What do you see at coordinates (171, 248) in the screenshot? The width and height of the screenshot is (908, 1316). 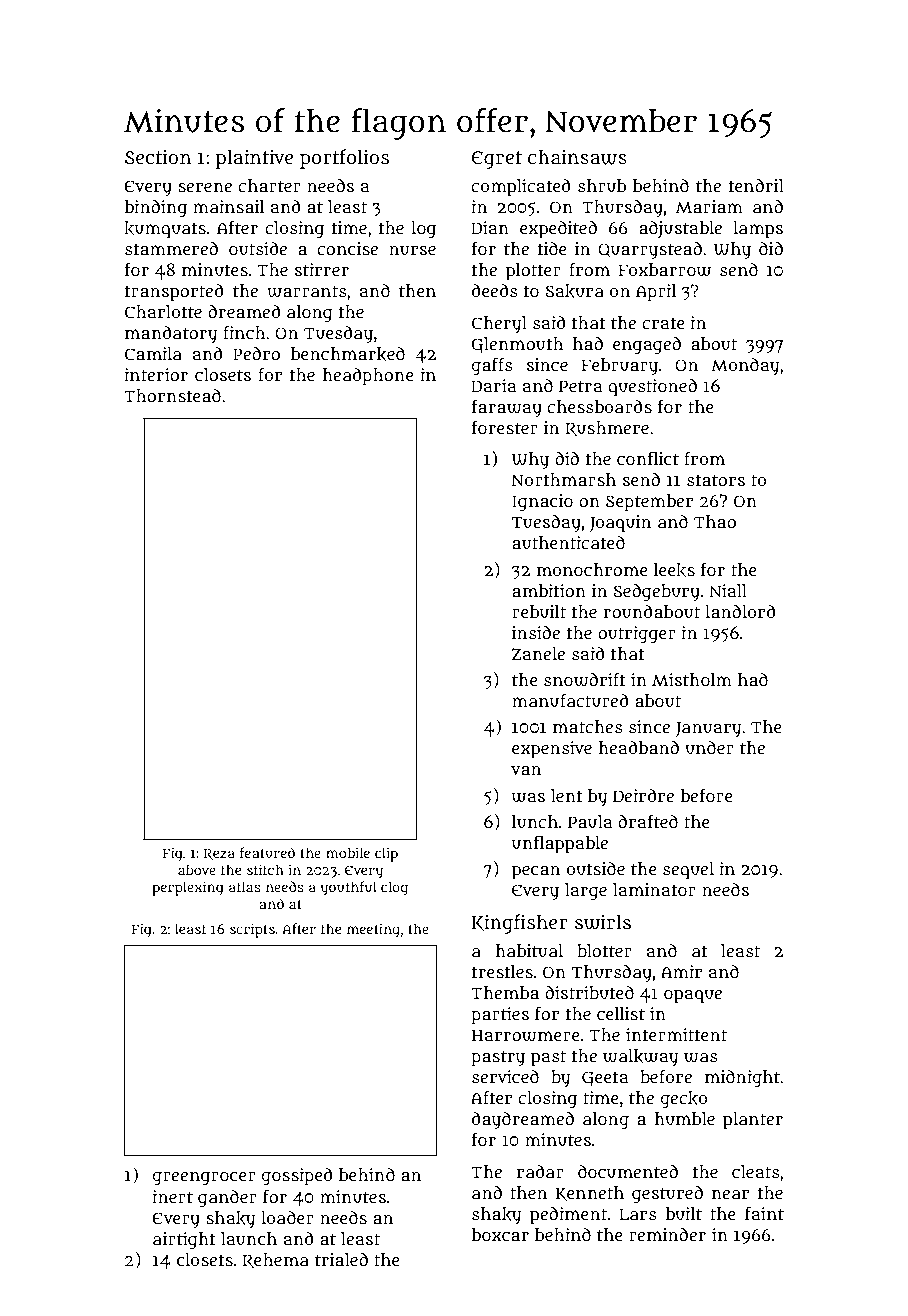 I see `stammered` at bounding box center [171, 248].
